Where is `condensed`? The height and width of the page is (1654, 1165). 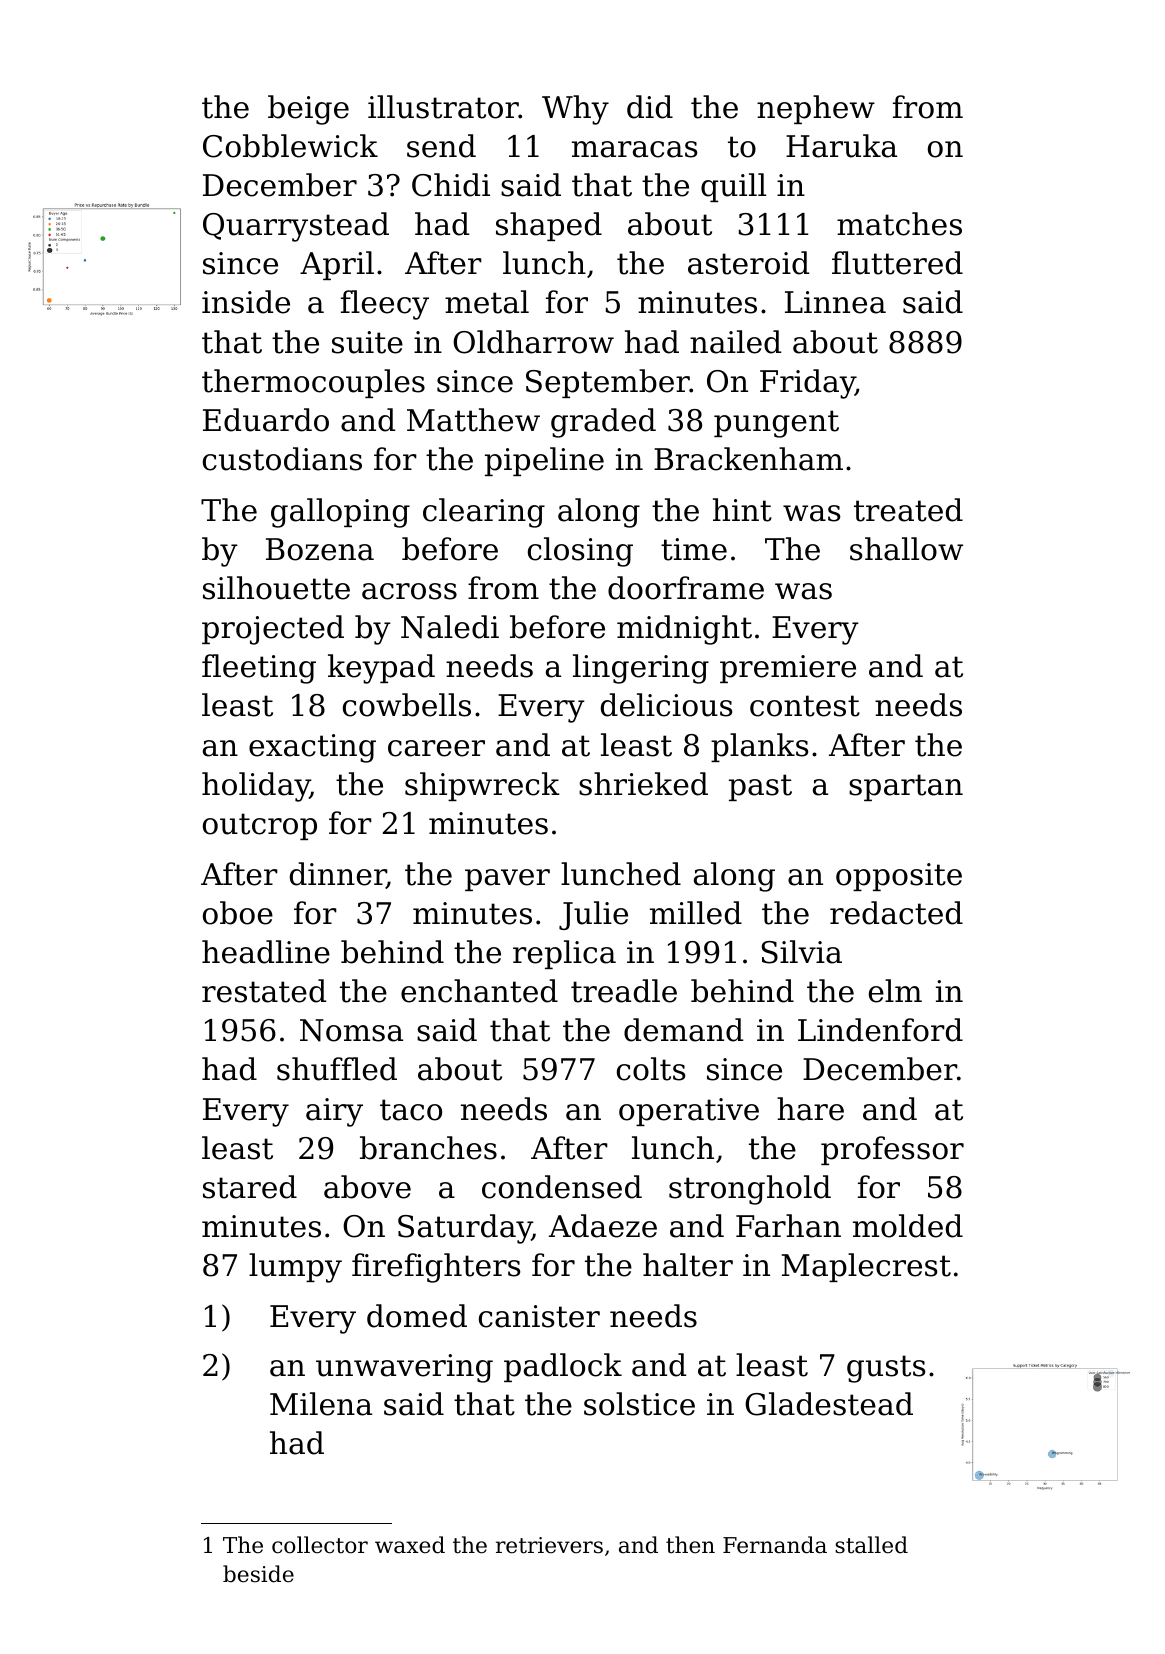
condensed is located at coordinates (562, 1187).
